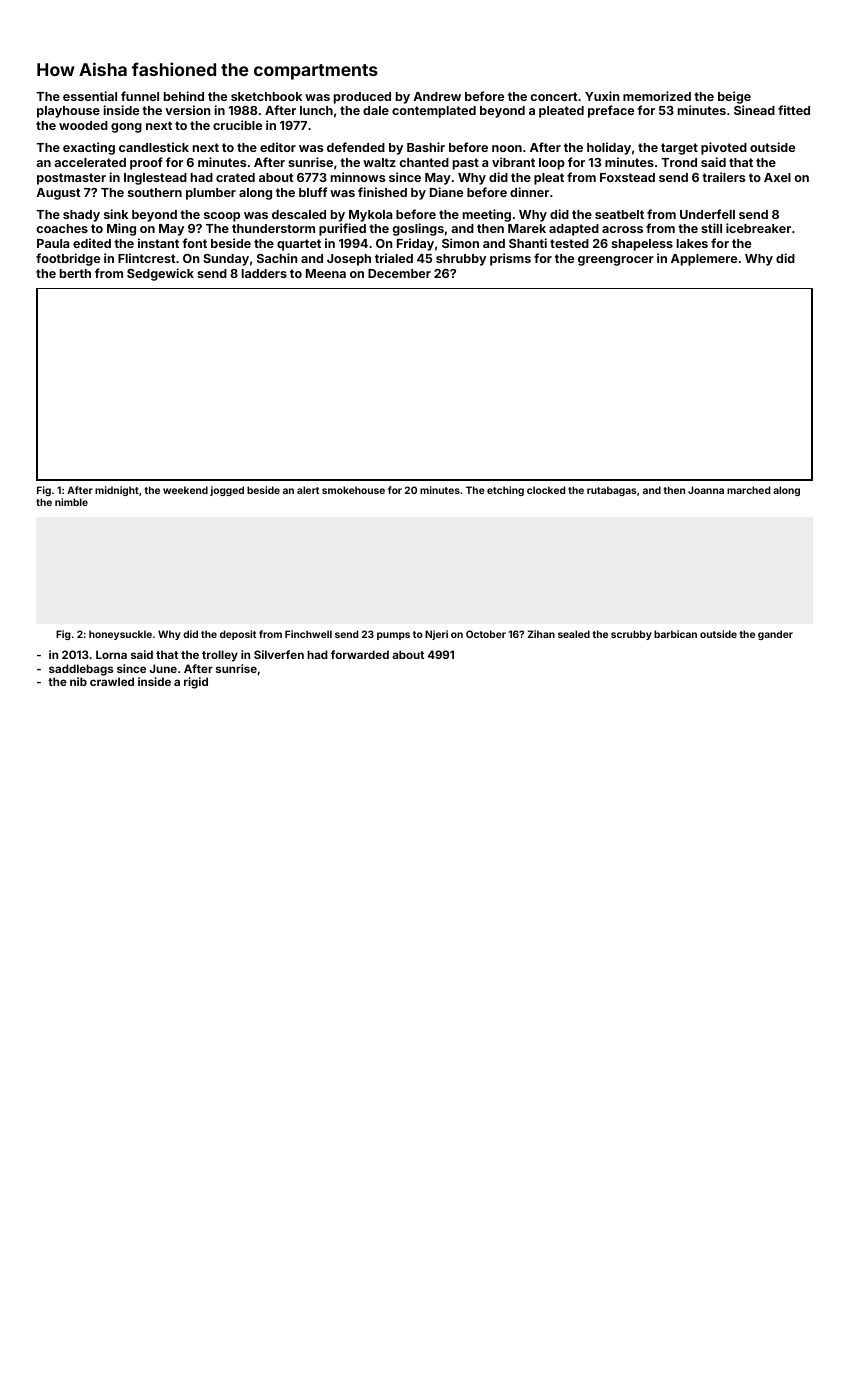  I want to click on midnight, so click(117, 491).
